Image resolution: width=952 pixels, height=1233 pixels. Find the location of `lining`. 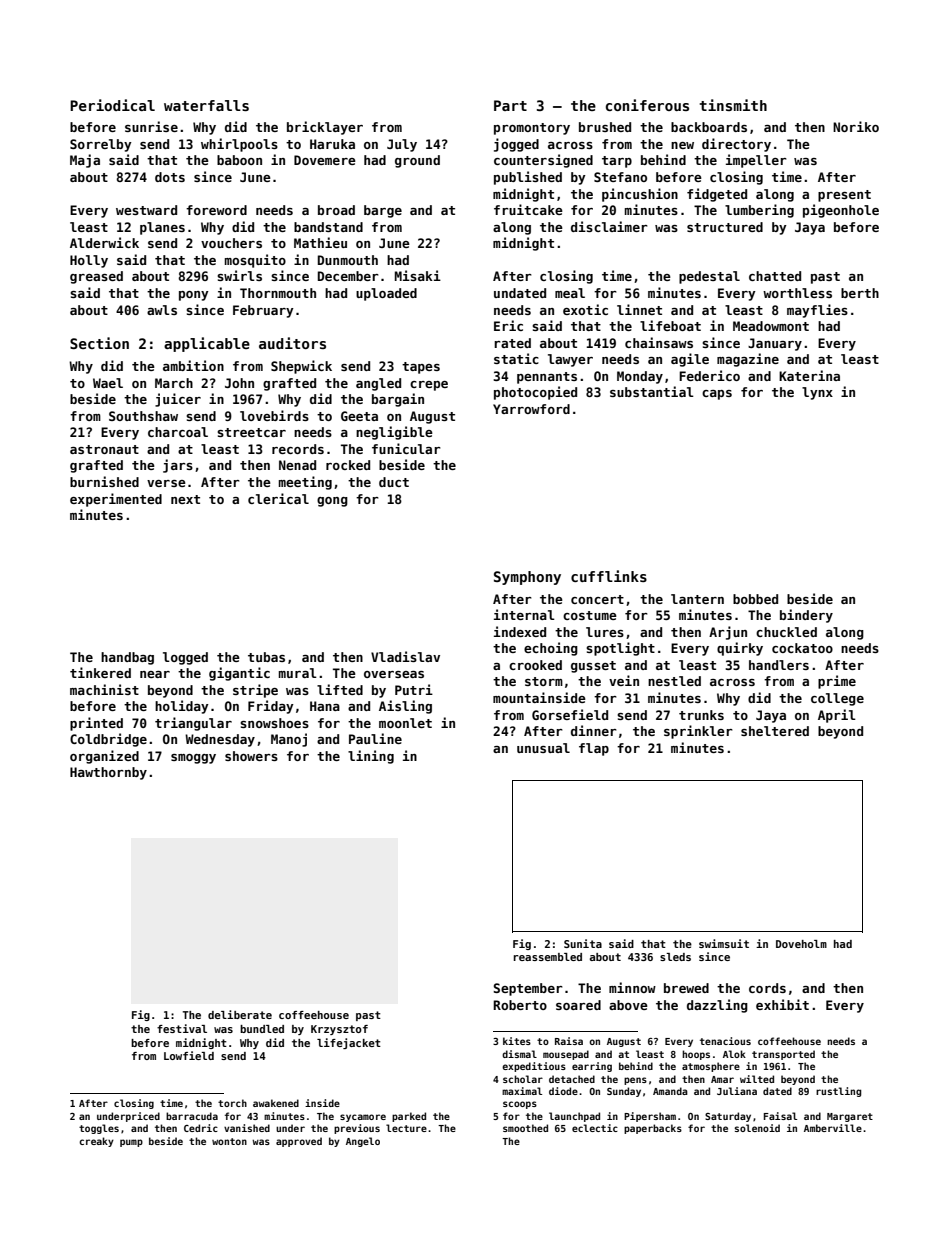

lining is located at coordinates (371, 757).
